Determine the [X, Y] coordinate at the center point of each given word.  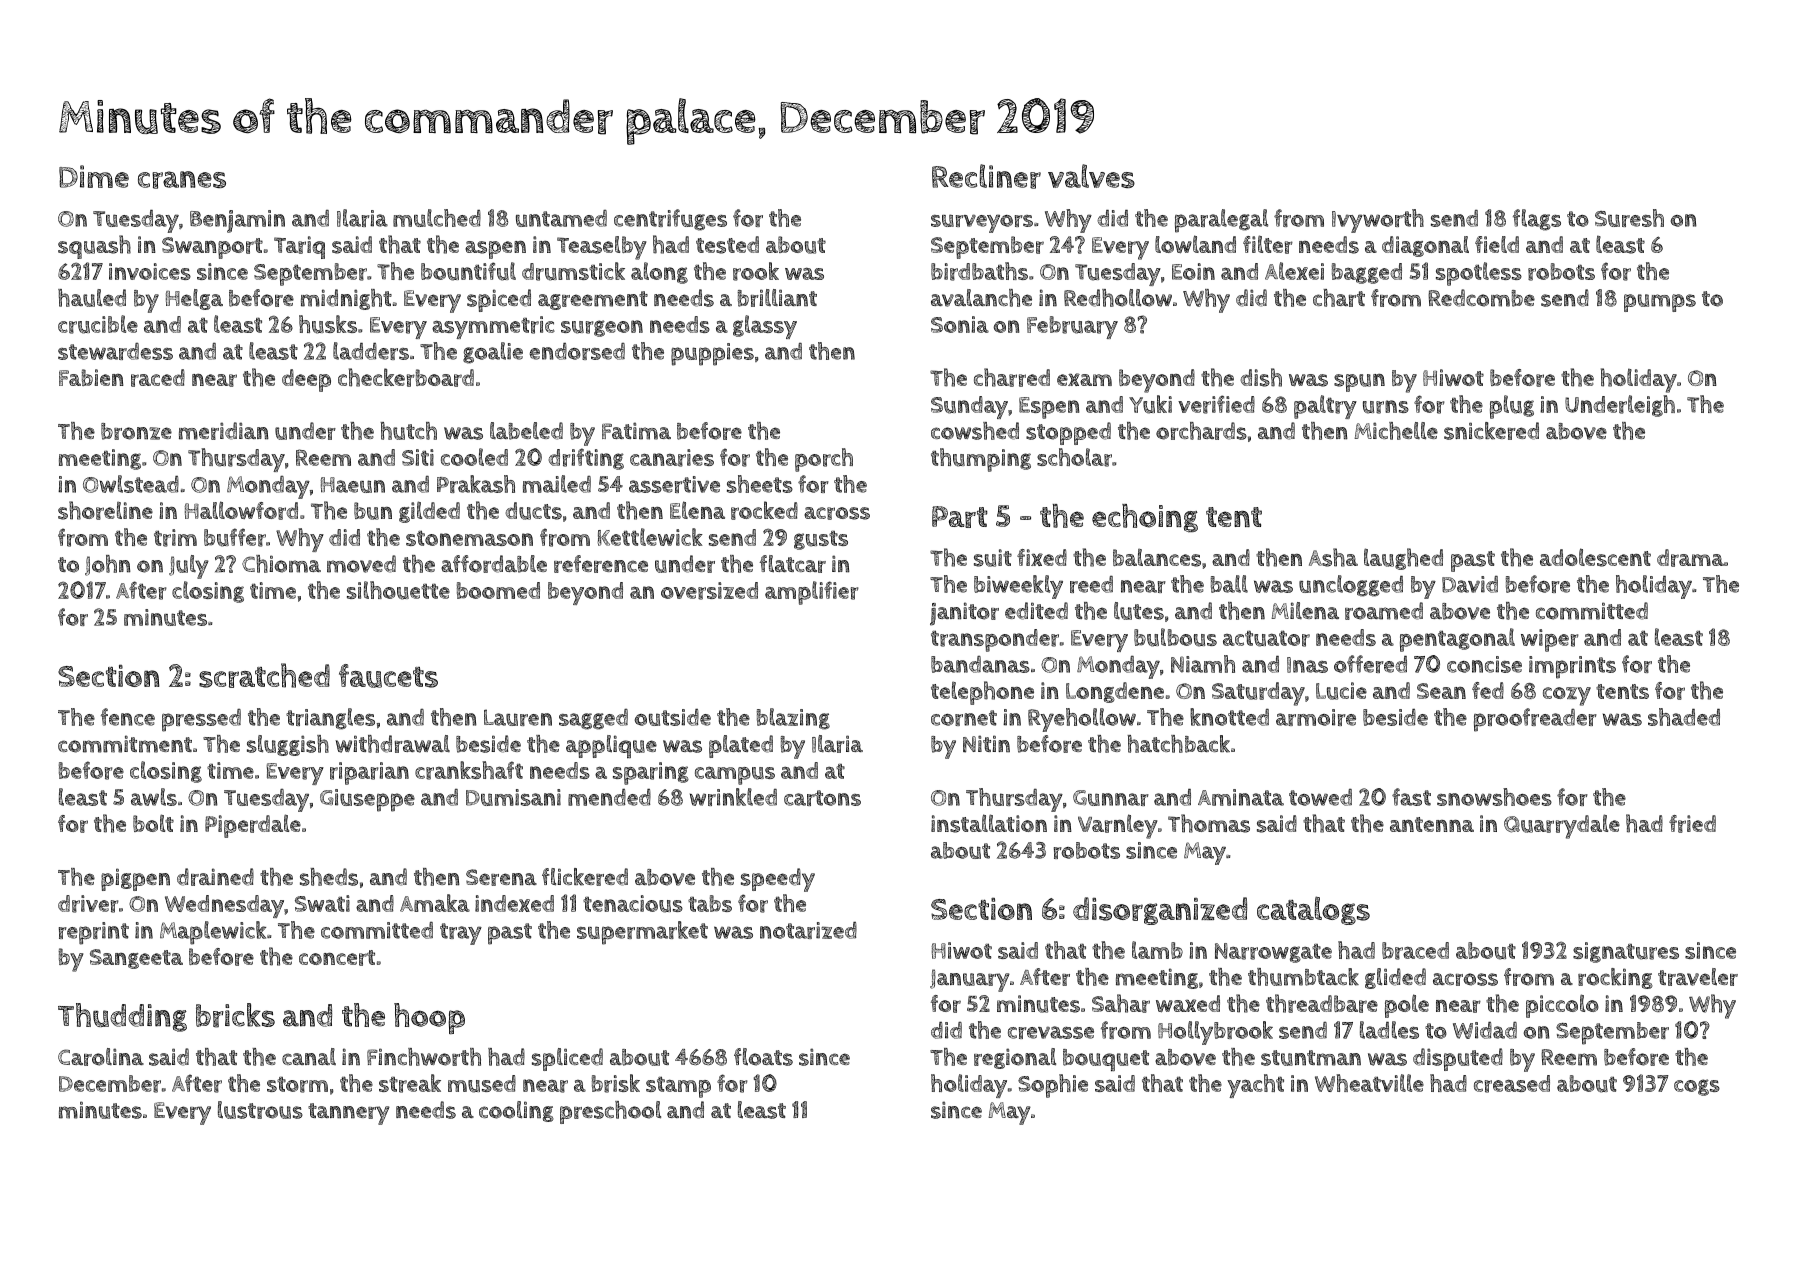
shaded [1684, 717]
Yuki [1150, 404]
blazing [793, 719]
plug [1512, 407]
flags [1537, 220]
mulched [437, 218]
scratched [264, 675]
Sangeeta [136, 959]
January [970, 980]
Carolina [101, 1057]
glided [1395, 978]
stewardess [115, 351]
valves [1091, 176]
